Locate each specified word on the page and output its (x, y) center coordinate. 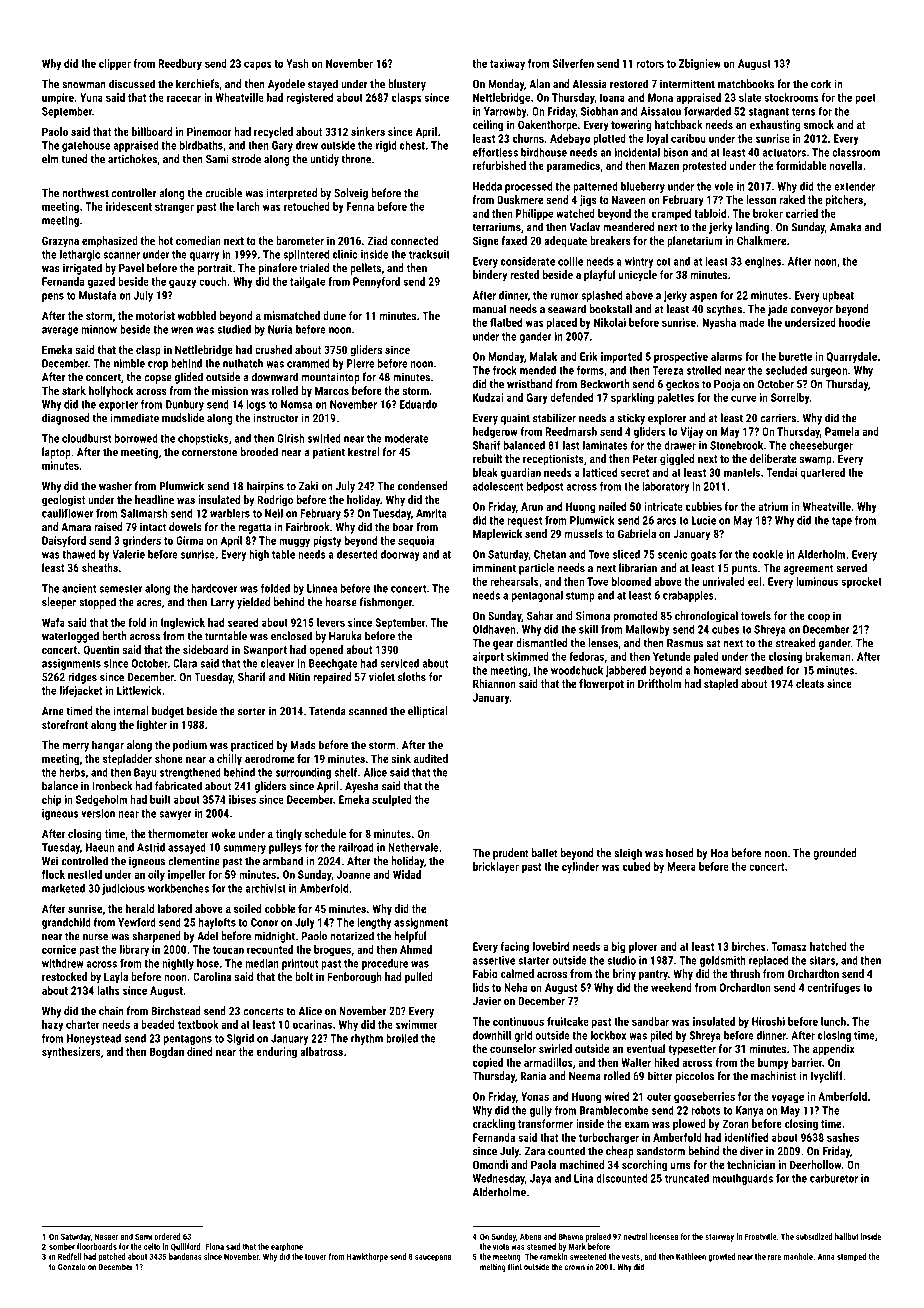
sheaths (100, 567)
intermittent (687, 84)
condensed (423, 486)
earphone (287, 1247)
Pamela (842, 431)
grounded (835, 854)
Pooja (727, 385)
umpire (58, 98)
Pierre (360, 363)
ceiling (488, 126)
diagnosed (65, 419)
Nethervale (413, 847)
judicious (123, 889)
